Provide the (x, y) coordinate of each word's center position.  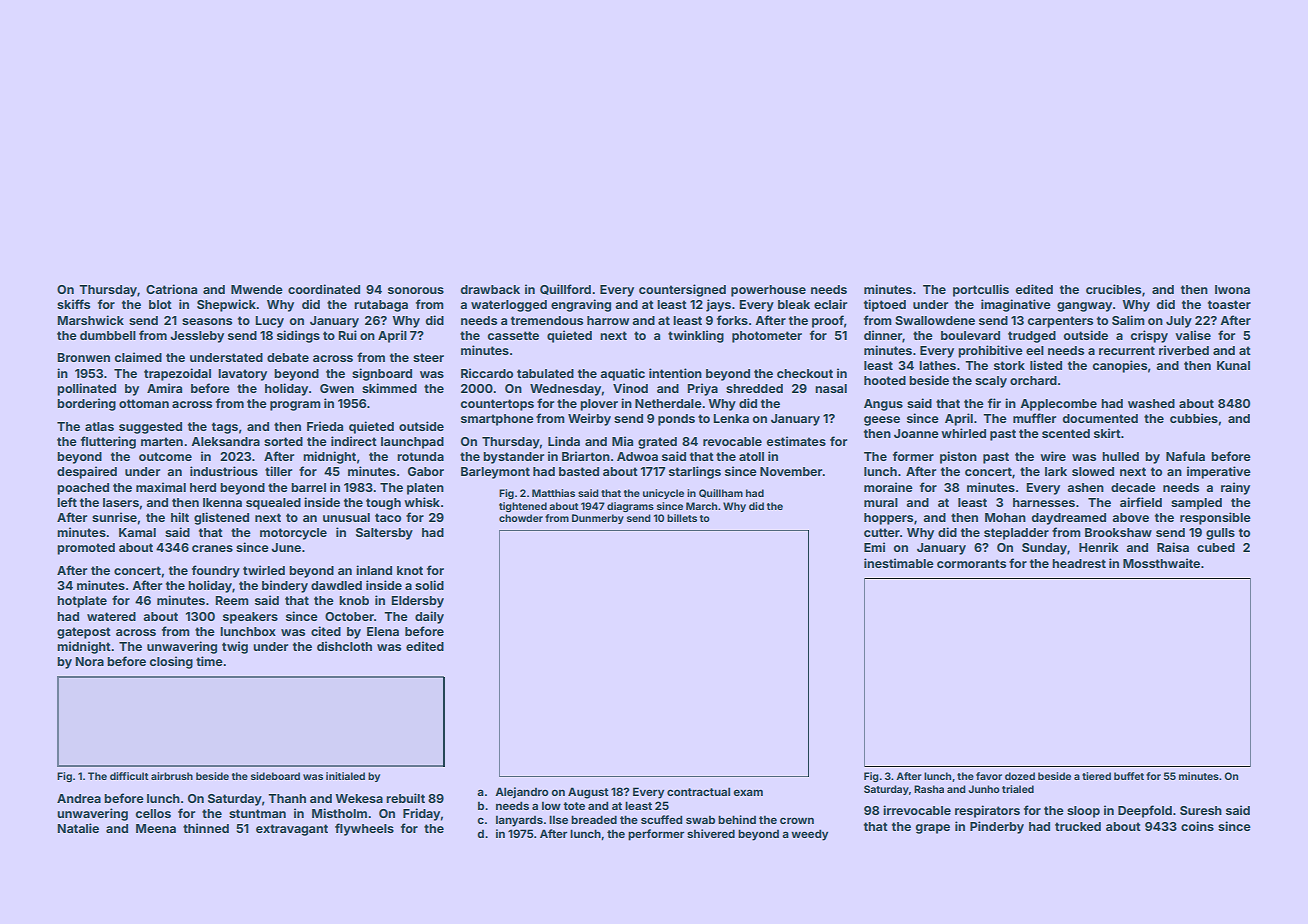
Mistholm (339, 813)
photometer (767, 337)
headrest (1079, 563)
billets (682, 518)
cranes (212, 548)
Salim (1128, 320)
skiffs (73, 304)
